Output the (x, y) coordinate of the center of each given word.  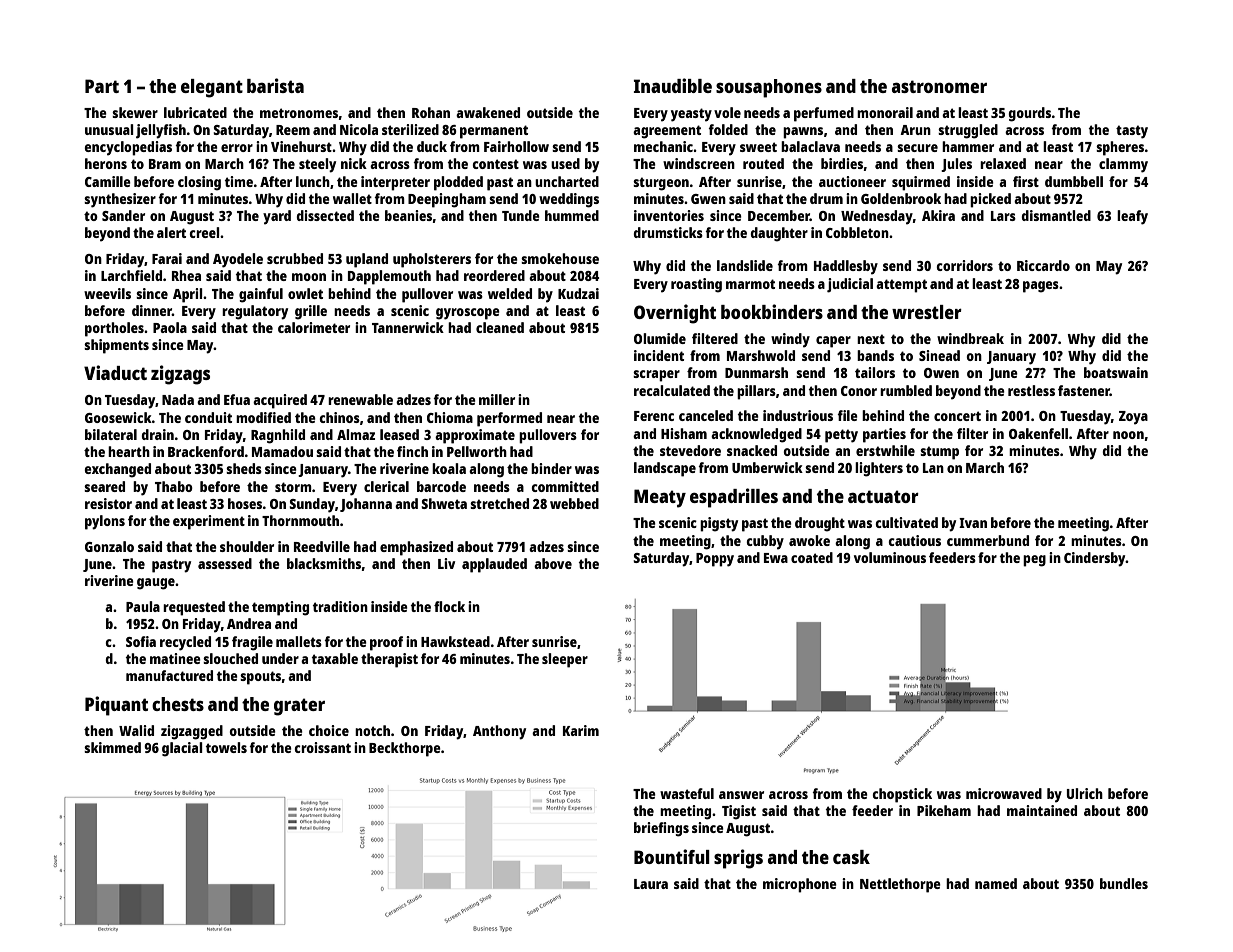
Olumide (660, 338)
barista (275, 85)
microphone (800, 885)
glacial (182, 749)
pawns (803, 133)
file (848, 415)
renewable (360, 399)
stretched (499, 503)
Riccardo (1043, 265)
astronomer (939, 86)
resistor (108, 503)
